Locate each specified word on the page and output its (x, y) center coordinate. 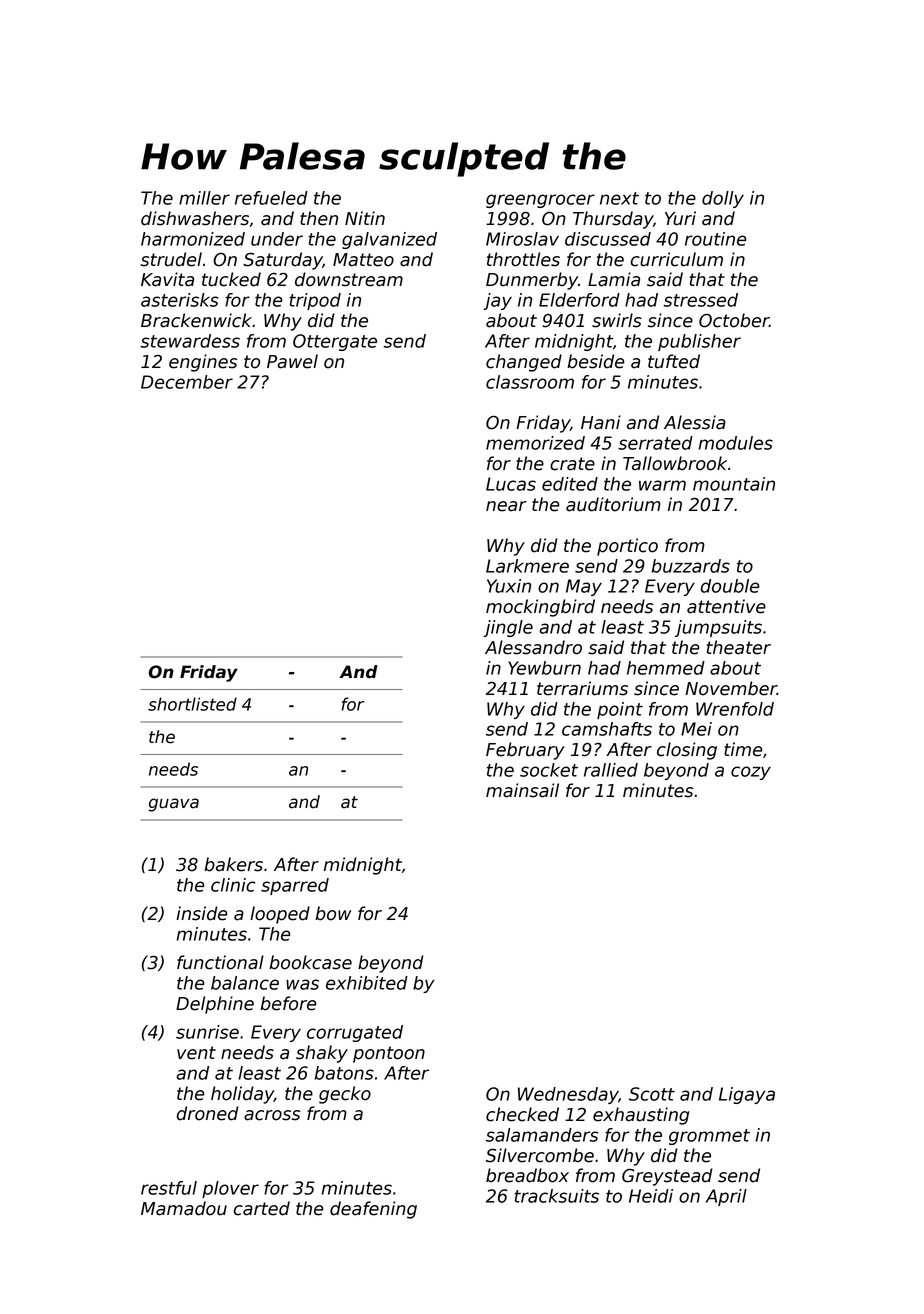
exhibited (367, 983)
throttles (523, 259)
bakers (233, 864)
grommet (709, 1137)
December (187, 382)
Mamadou (184, 1208)
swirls (617, 320)
